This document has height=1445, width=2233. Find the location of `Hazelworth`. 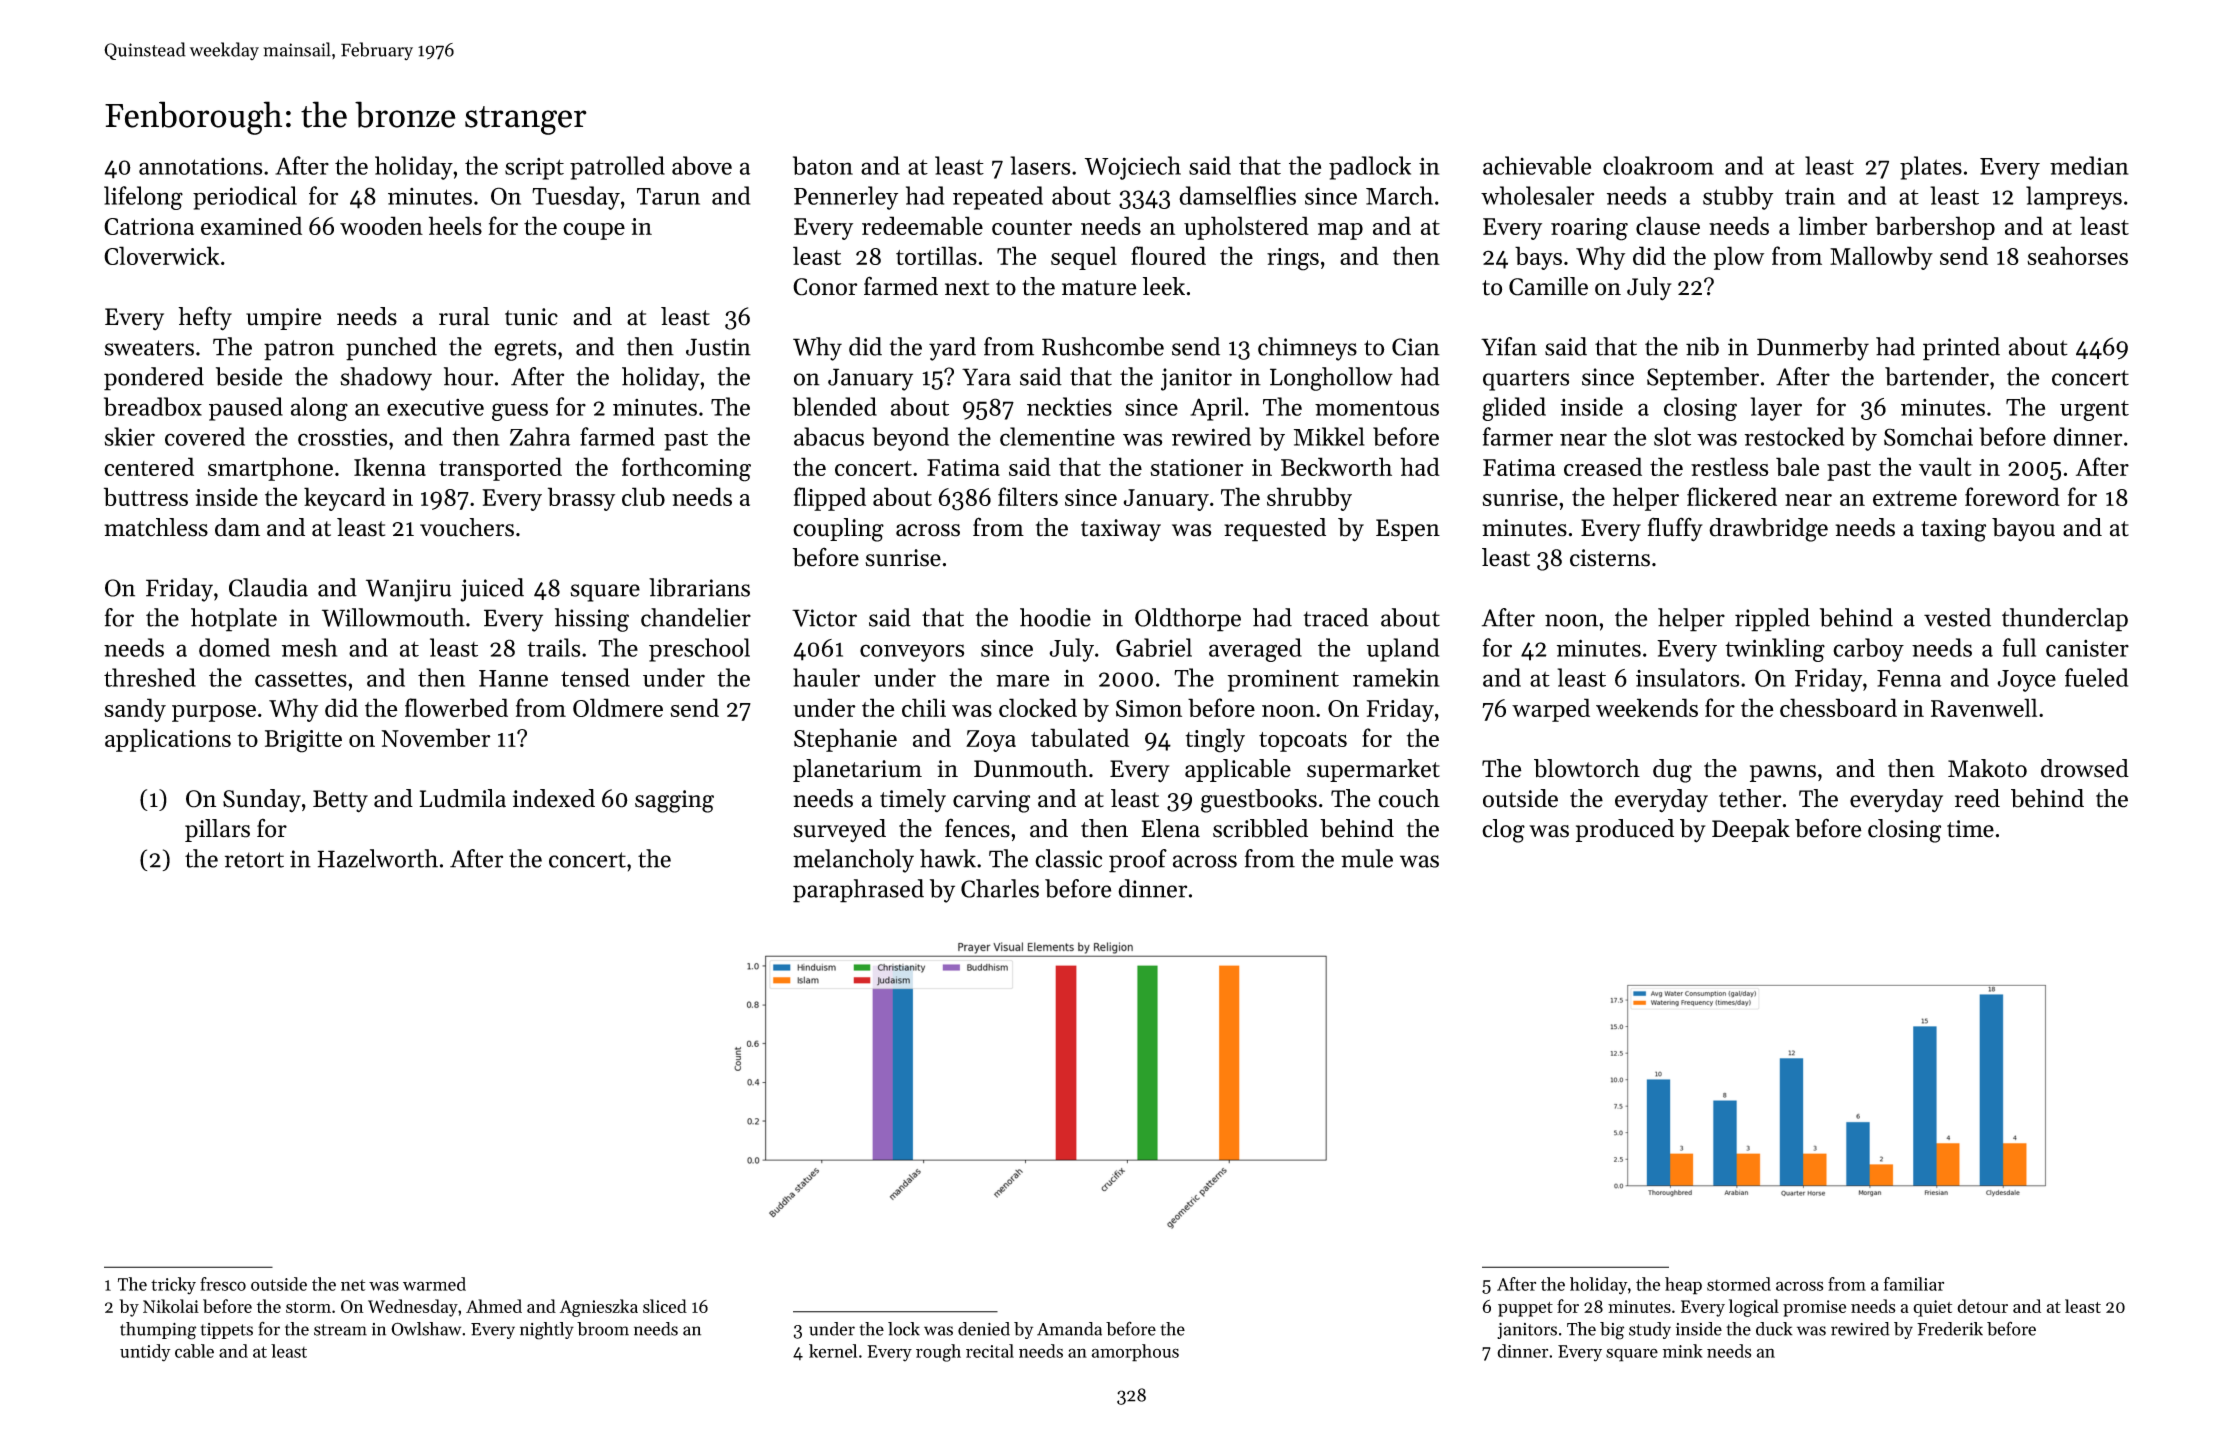

Hazelworth is located at coordinates (377, 858).
